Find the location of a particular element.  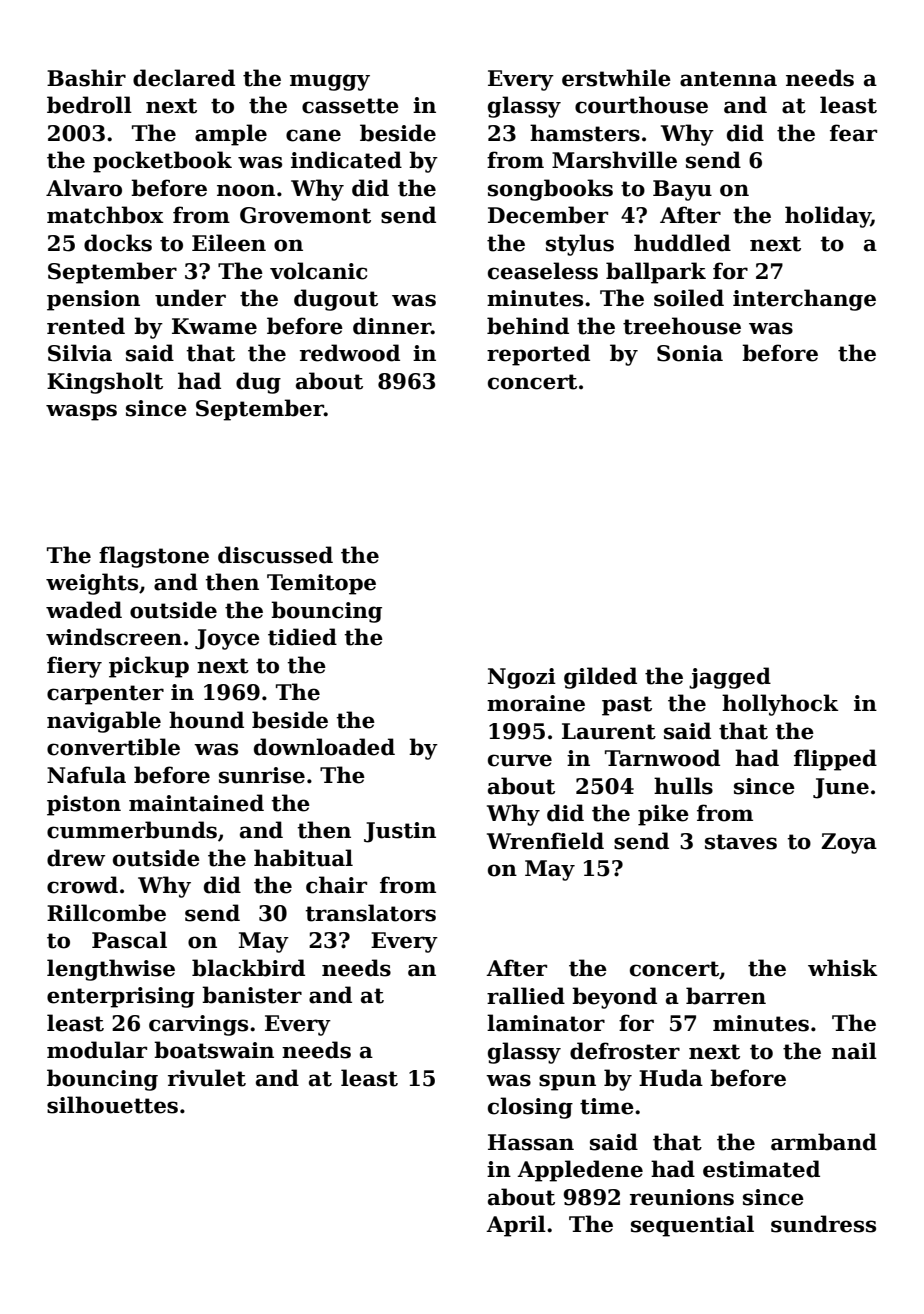

downloaded is located at coordinates (324, 747).
